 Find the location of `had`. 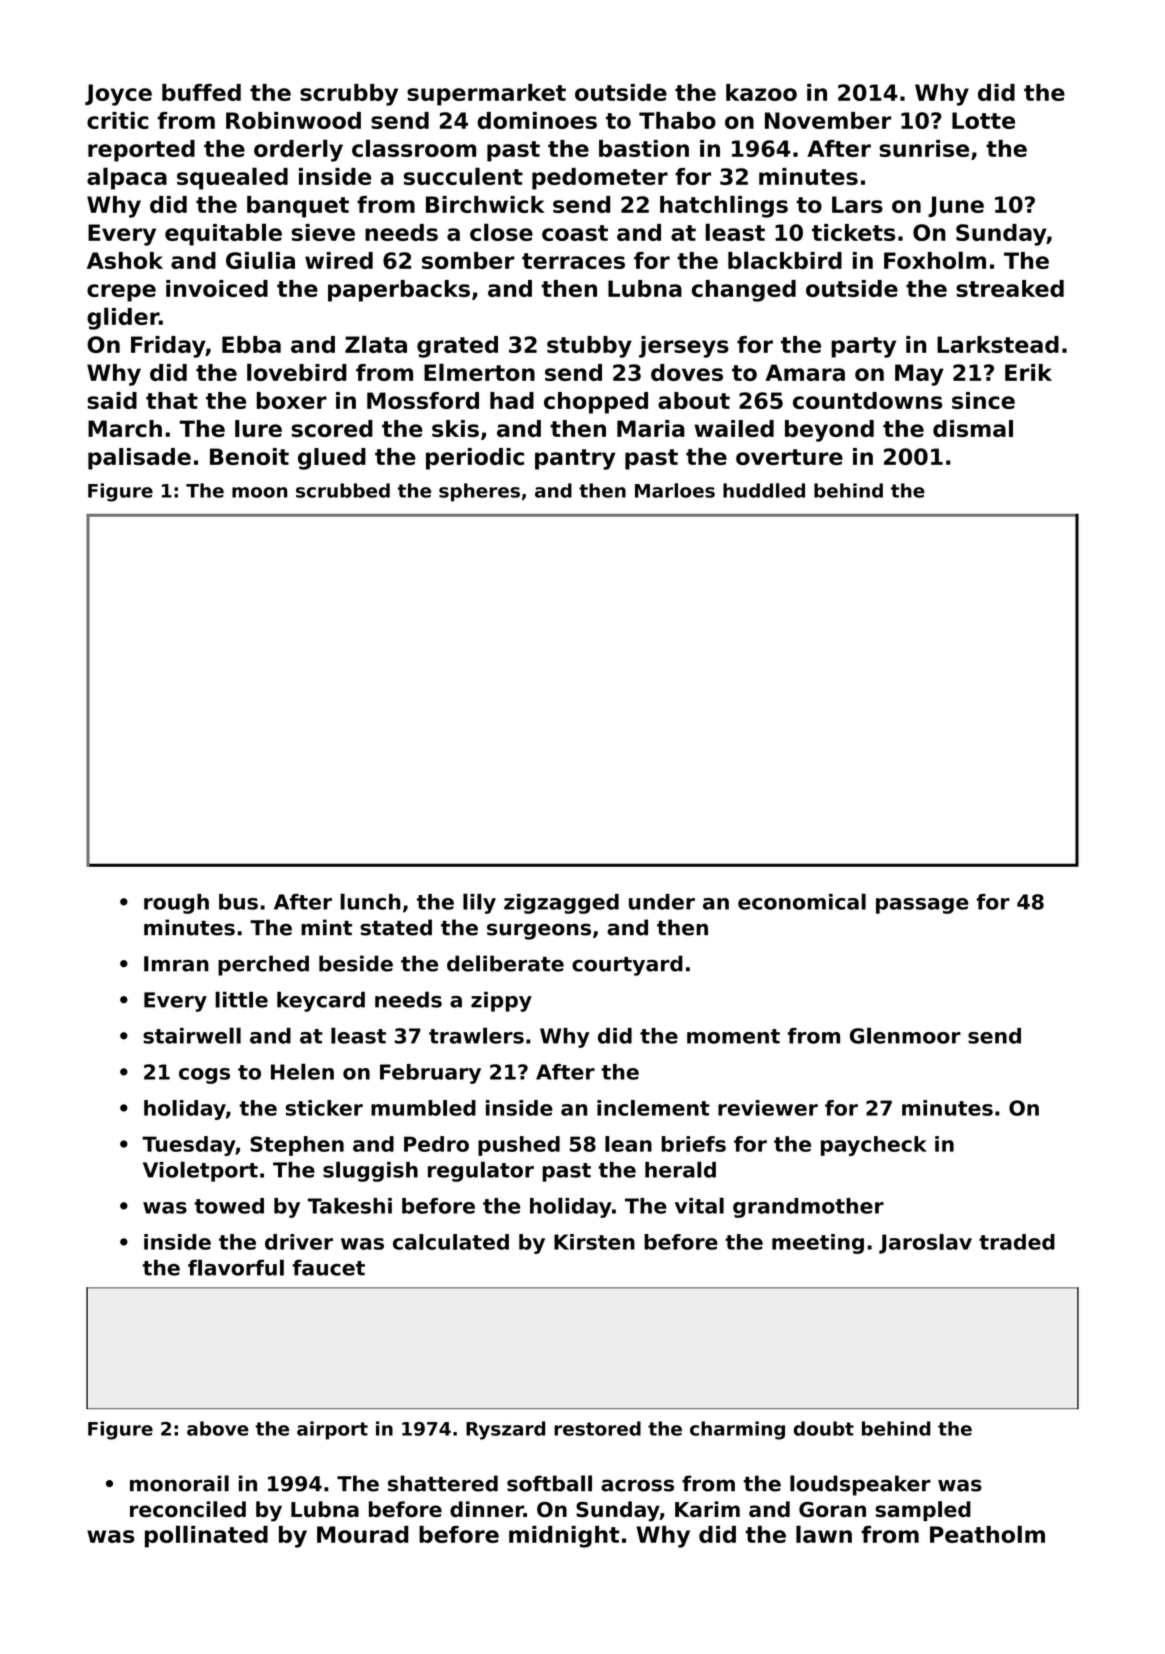

had is located at coordinates (512, 400).
